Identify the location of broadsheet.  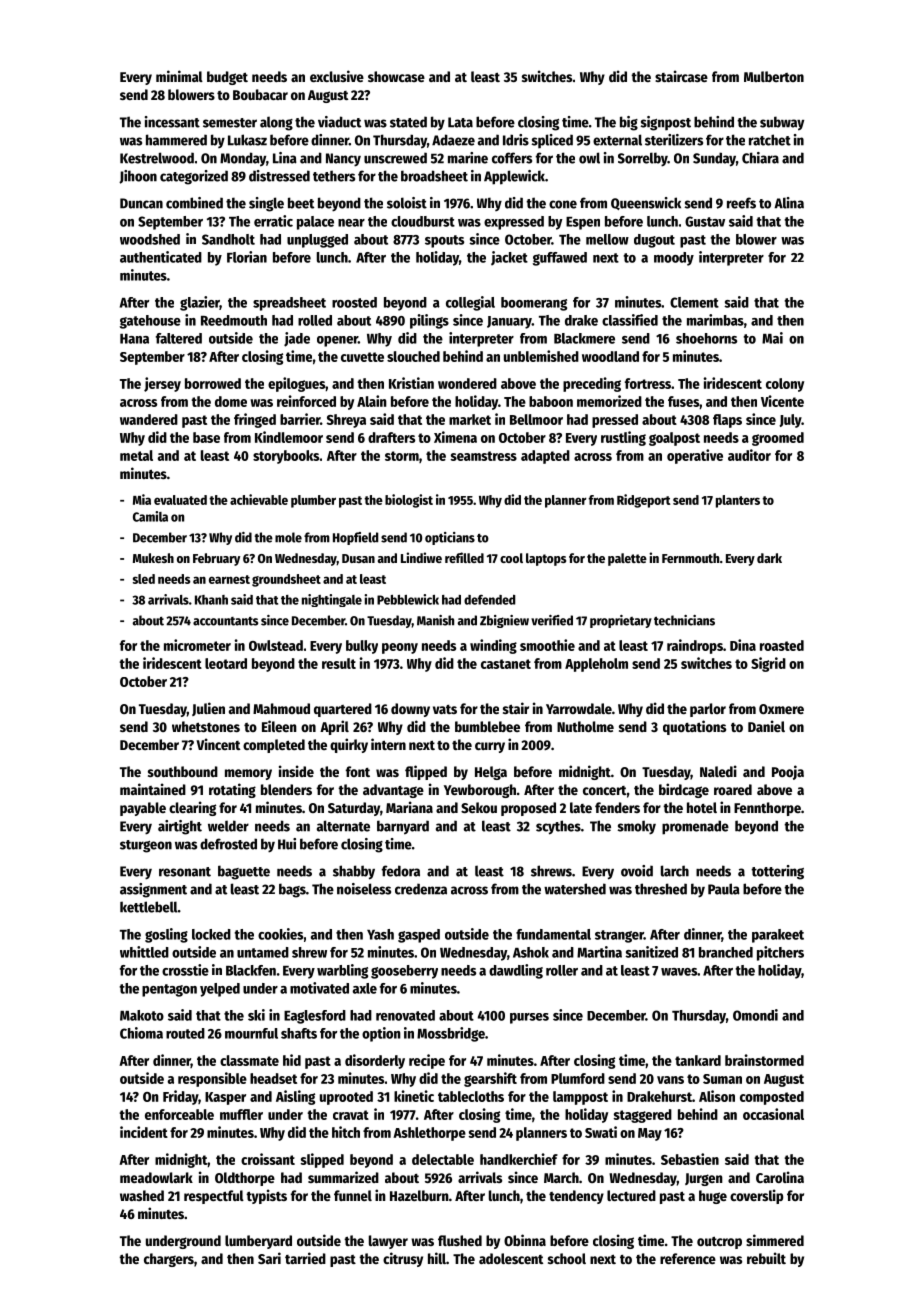
(434, 176).
